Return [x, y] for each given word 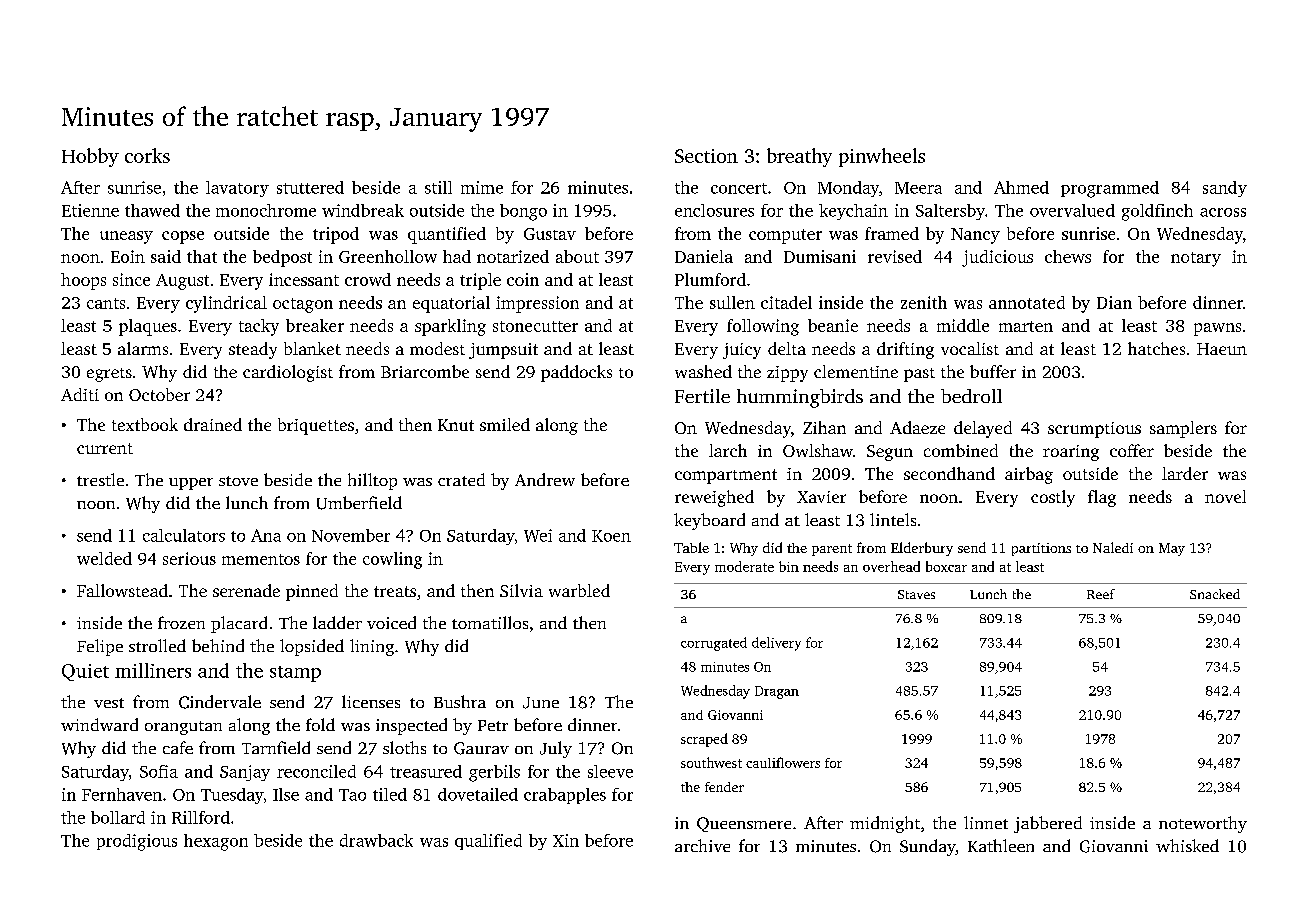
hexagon [216, 842]
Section [706, 156]
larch [728, 450]
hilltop [372, 481]
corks [147, 155]
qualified [488, 842]
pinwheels [882, 157]
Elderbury [922, 549]
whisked [1187, 845]
